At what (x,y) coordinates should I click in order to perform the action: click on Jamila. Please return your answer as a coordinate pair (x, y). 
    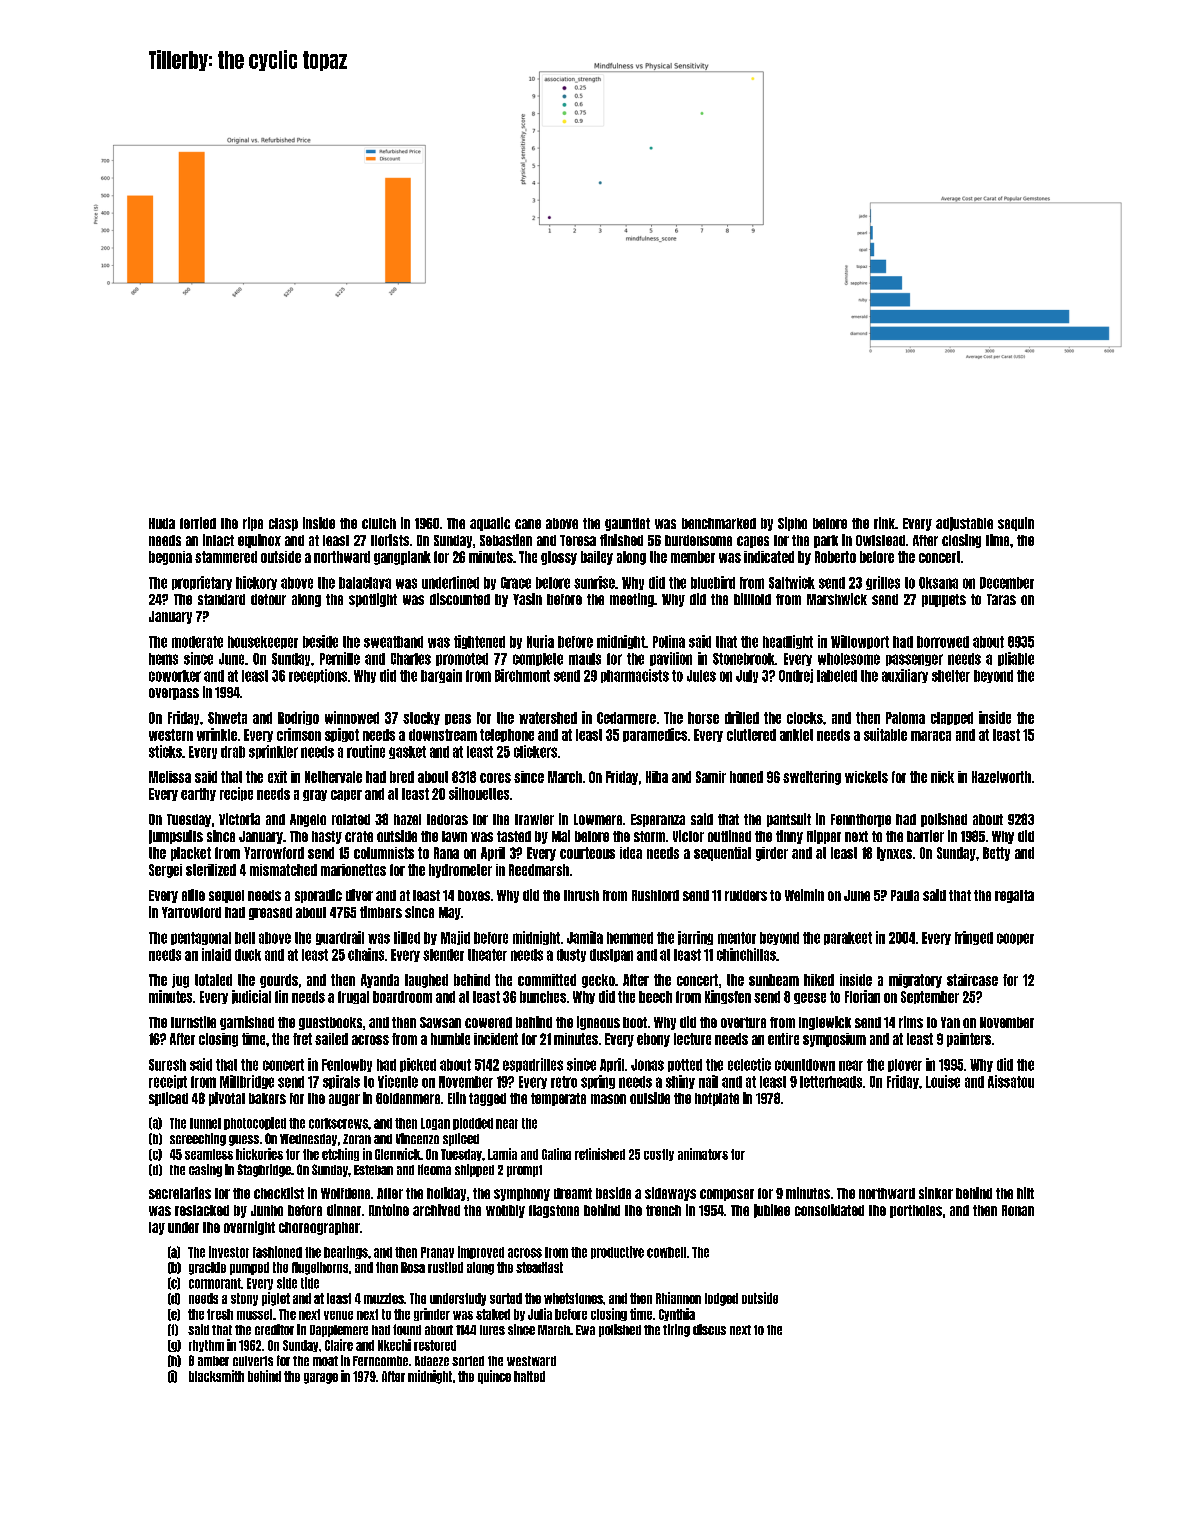
    Looking at the image, I should click on (585, 937).
